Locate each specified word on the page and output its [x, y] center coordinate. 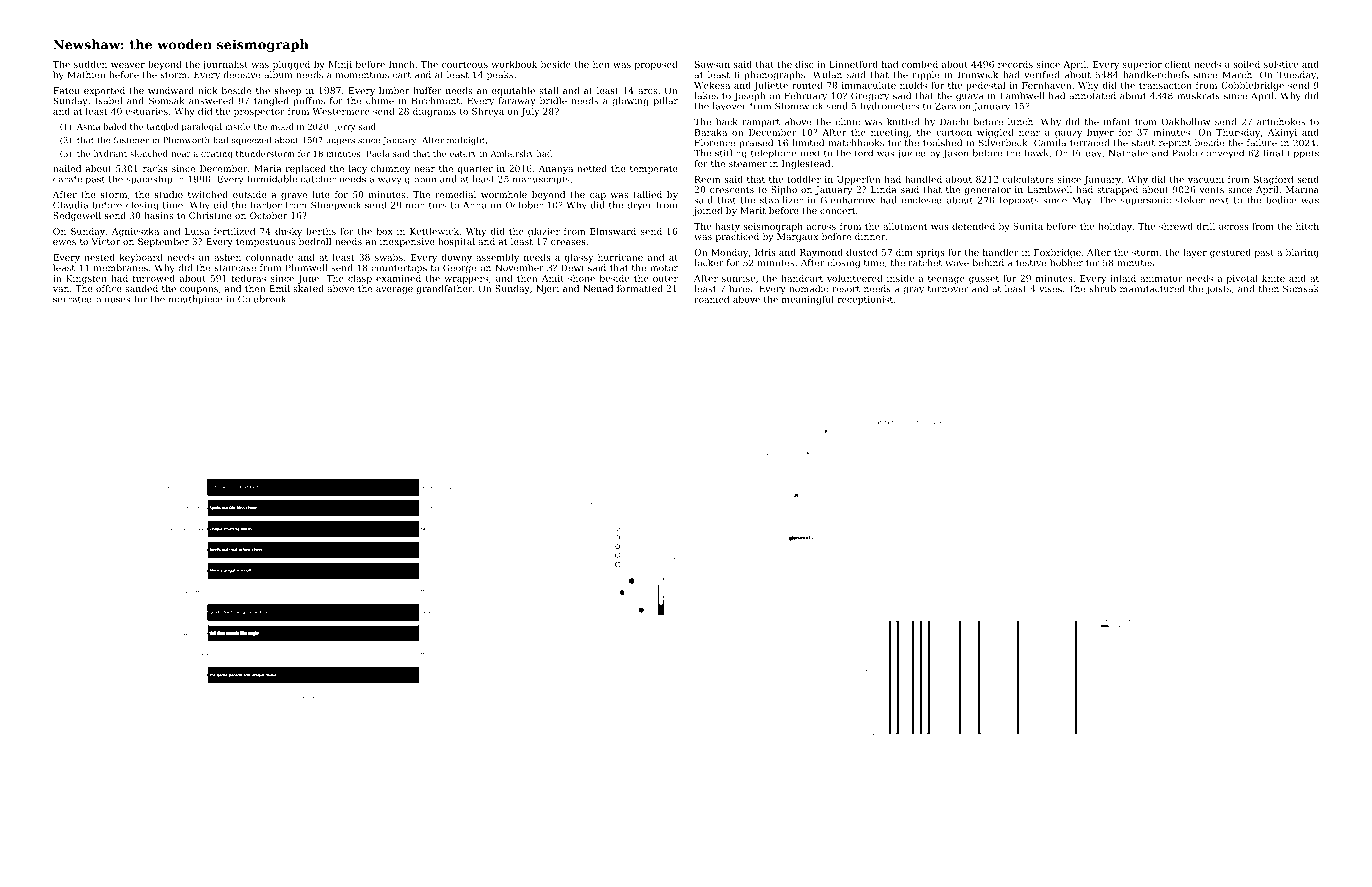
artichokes [1281, 122]
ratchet [925, 263]
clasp [360, 279]
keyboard [141, 258]
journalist [225, 65]
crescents [732, 190]
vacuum [1206, 180]
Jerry [344, 127]
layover [730, 107]
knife [1273, 278]
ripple [926, 75]
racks [155, 168]
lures [740, 289]
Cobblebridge [1252, 86]
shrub [1103, 289]
